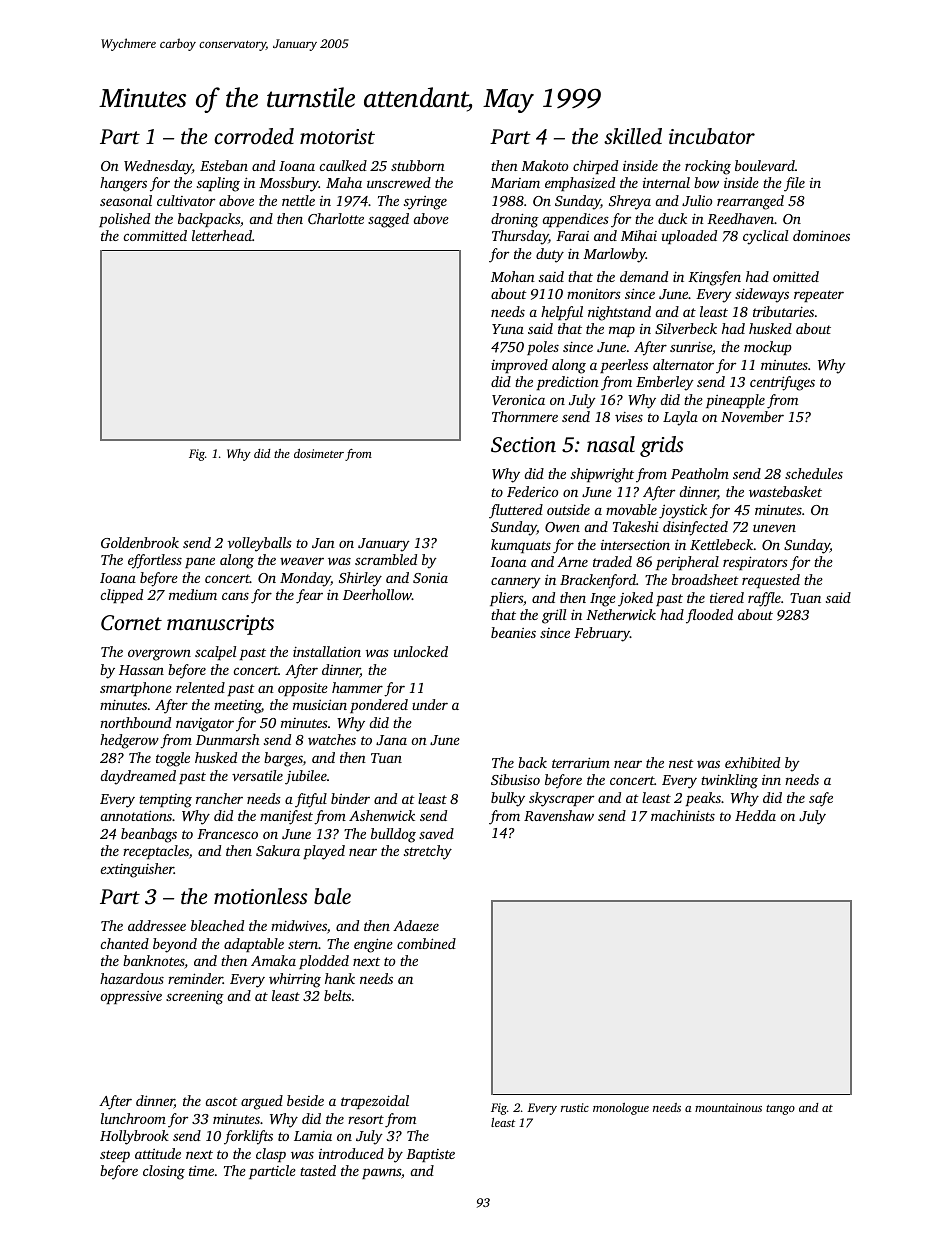 This screenshot has width=952, height=1233. Describe the element at coordinates (295, 980) in the screenshot. I see `whirring` at that location.
